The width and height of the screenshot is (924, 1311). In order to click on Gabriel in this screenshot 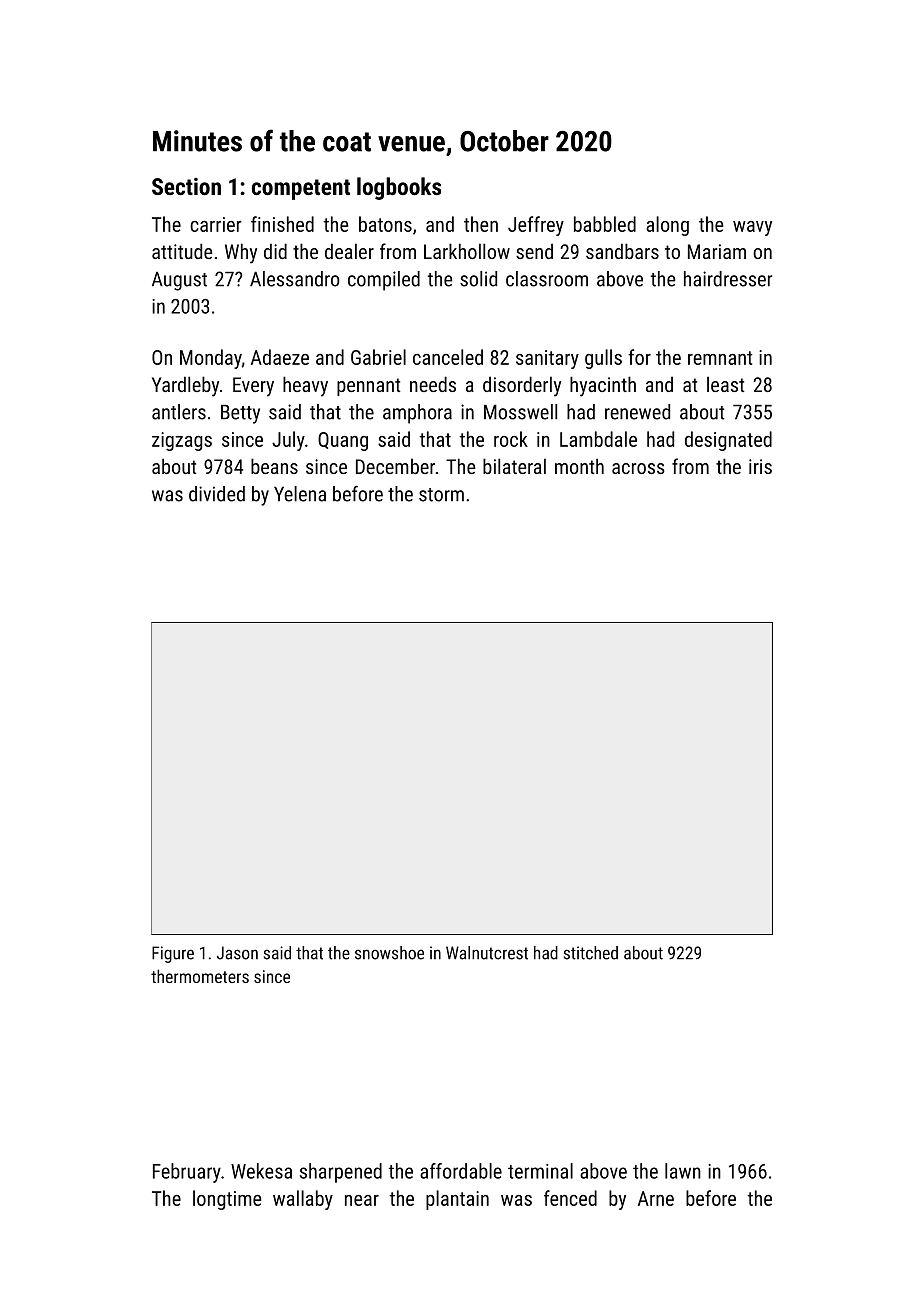, I will do `click(378, 357)`.
